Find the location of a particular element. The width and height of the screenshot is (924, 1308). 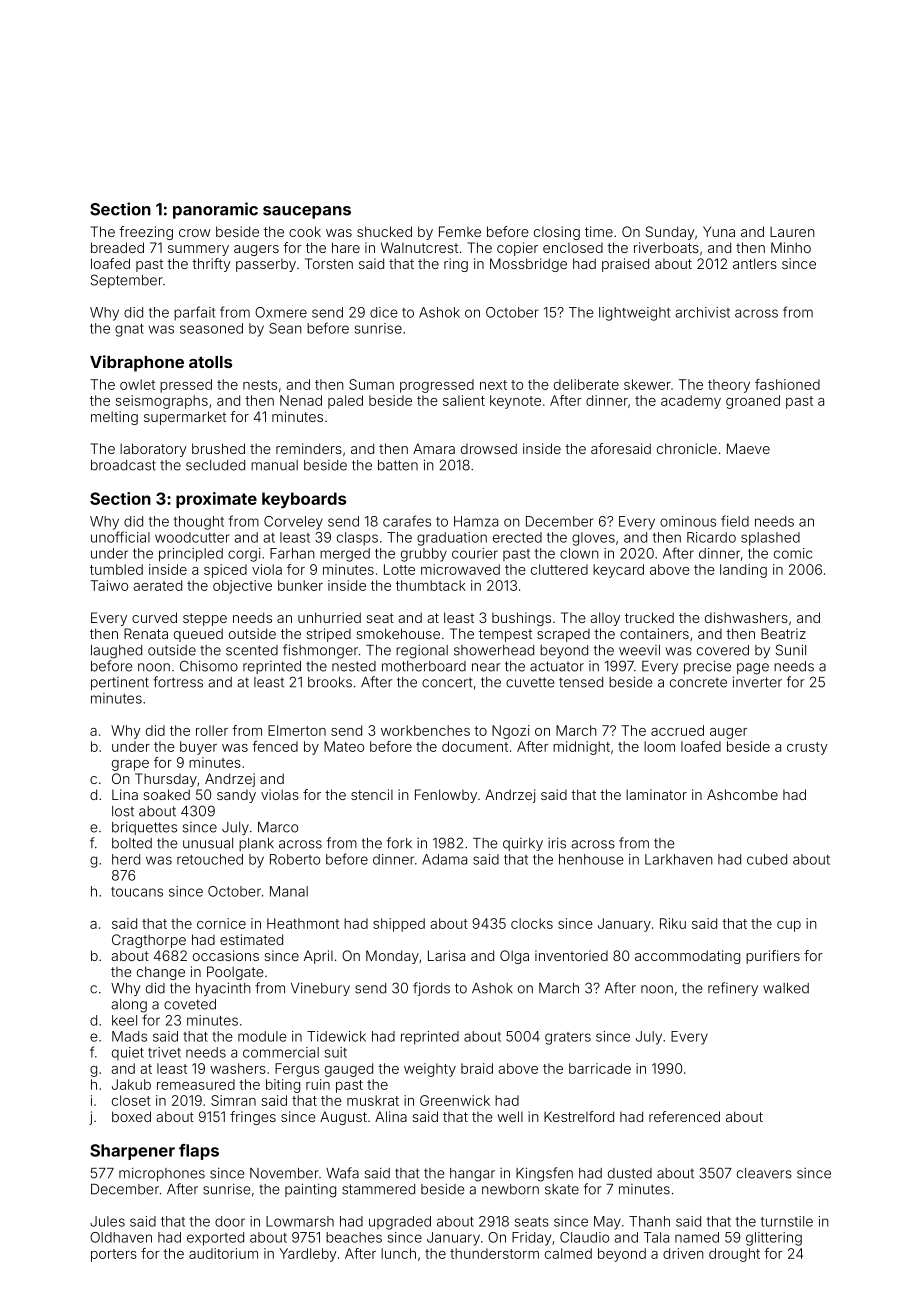

drought is located at coordinates (734, 1255).
